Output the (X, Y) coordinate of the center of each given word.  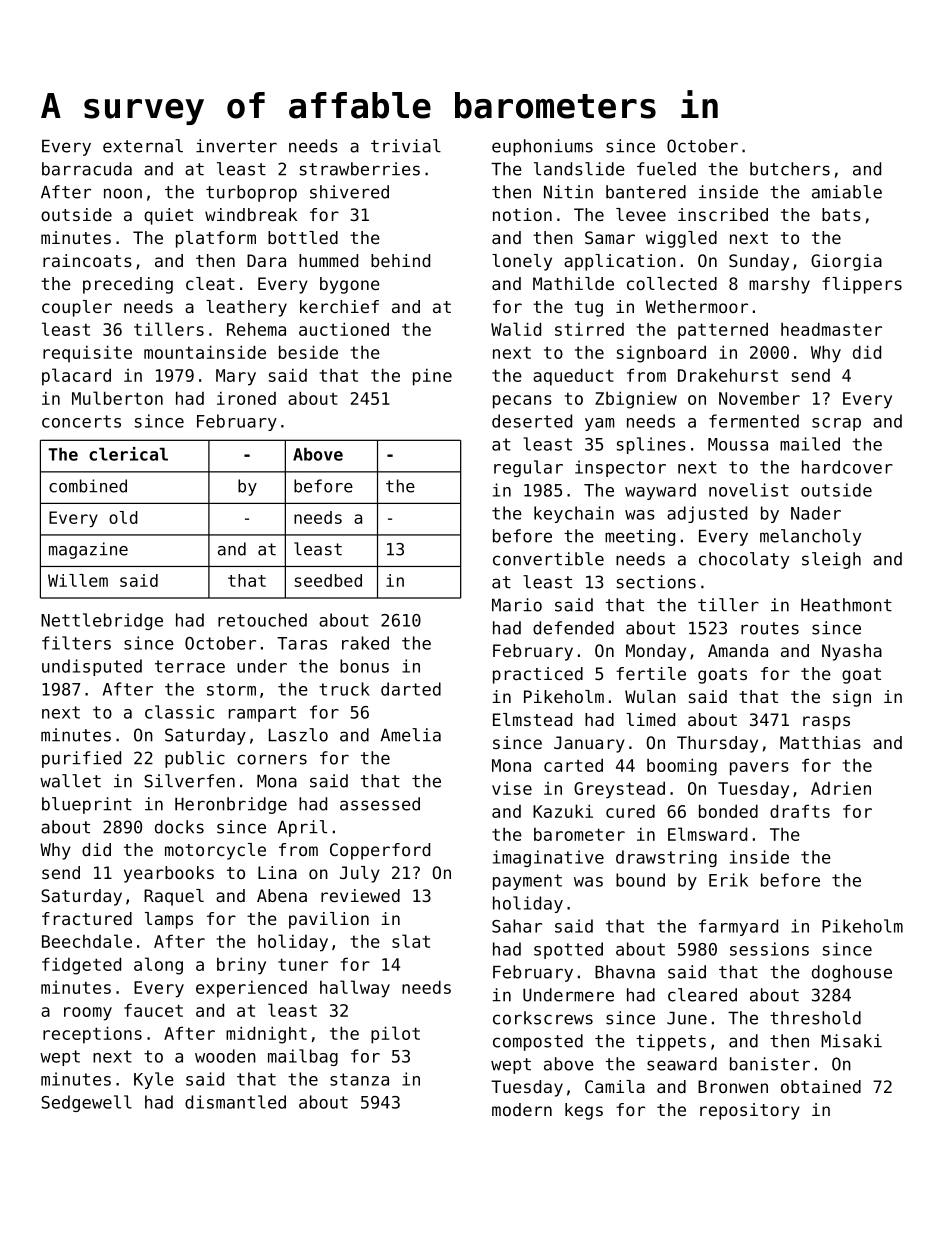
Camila (615, 1086)
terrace (190, 666)
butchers (790, 169)
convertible (548, 559)
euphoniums (542, 147)
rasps (826, 723)
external (143, 146)
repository (750, 1111)
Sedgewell (86, 1103)
